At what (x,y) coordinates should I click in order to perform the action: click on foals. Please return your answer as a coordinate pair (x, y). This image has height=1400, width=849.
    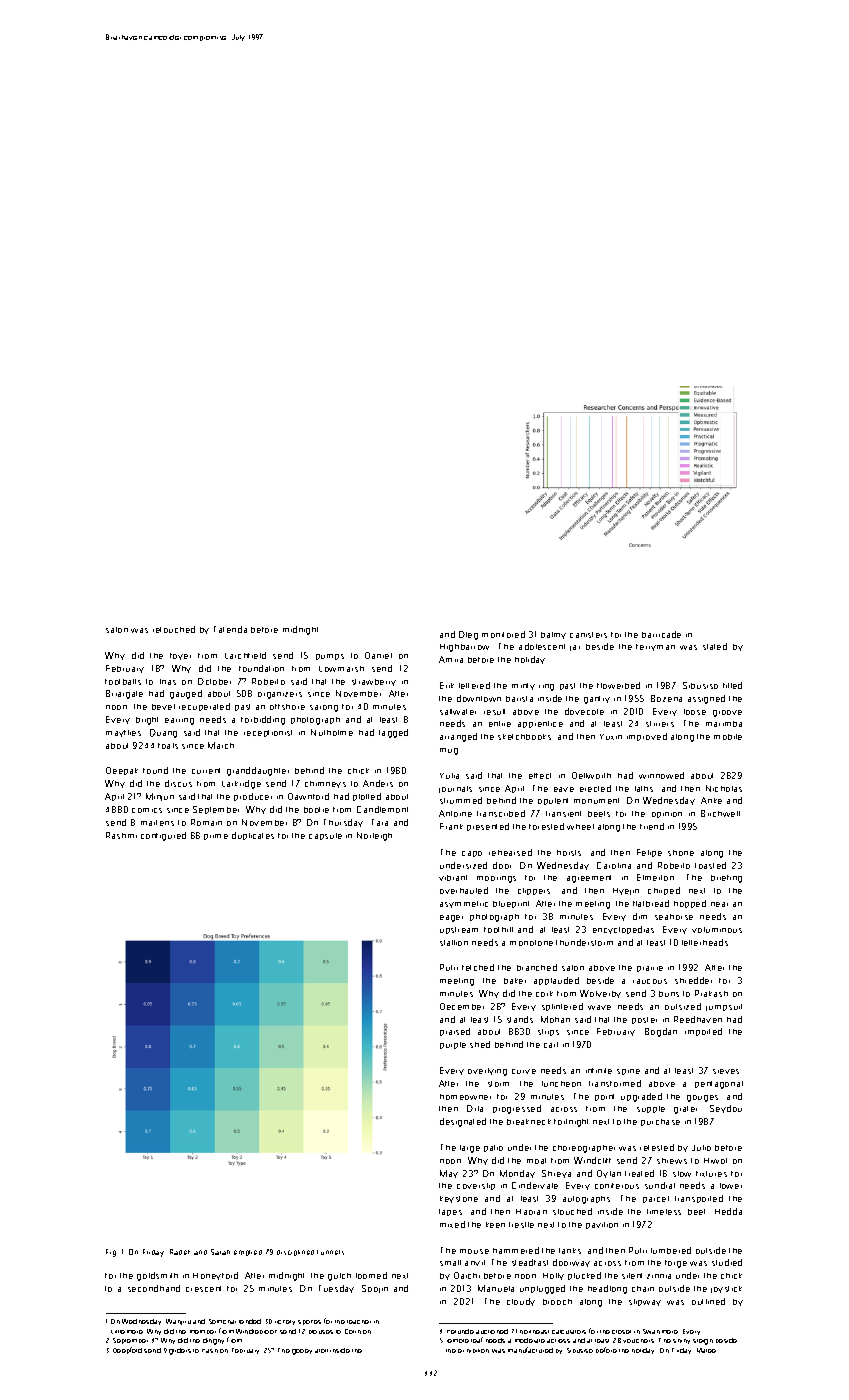
    Looking at the image, I should click on (168, 746).
